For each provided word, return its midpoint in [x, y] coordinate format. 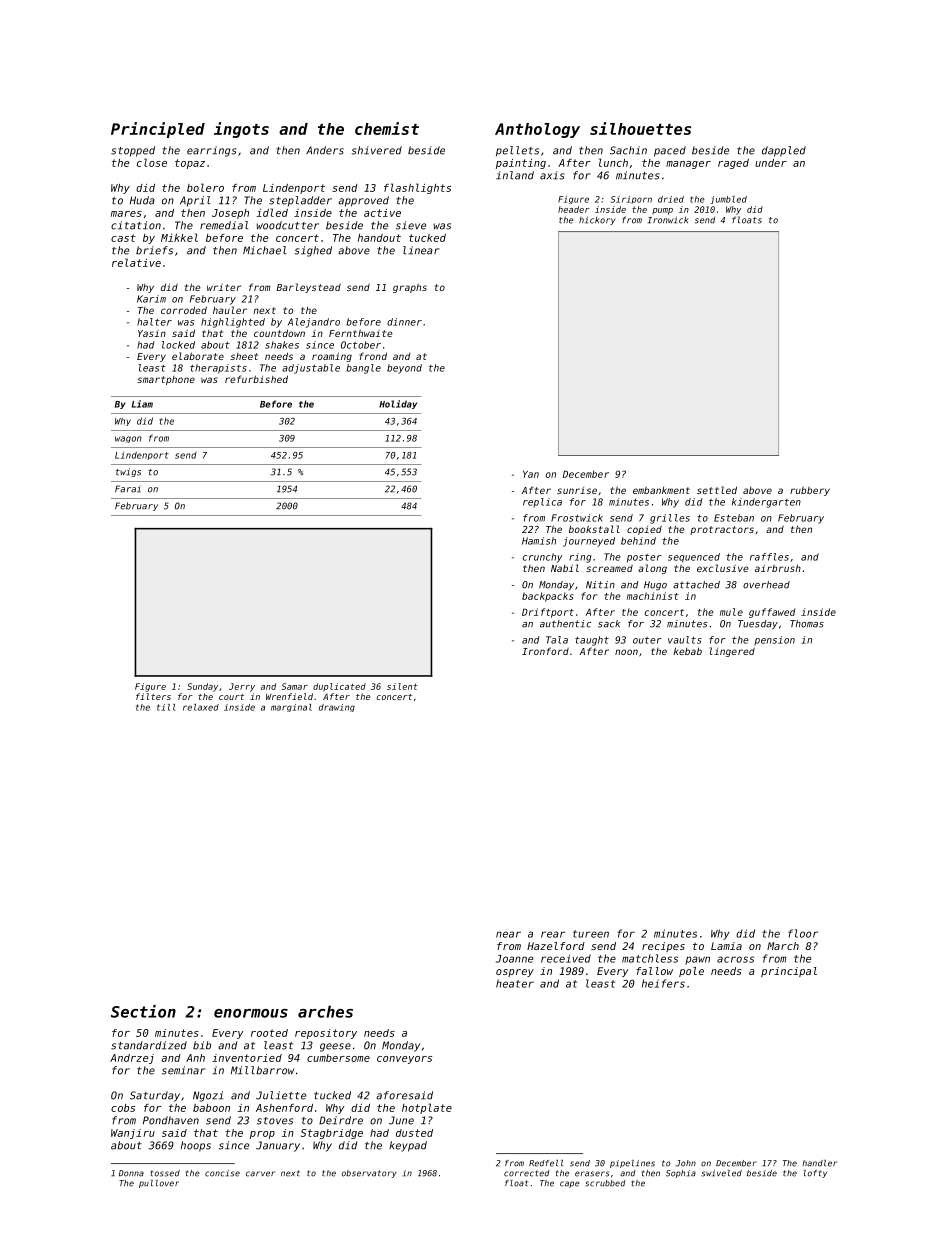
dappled [784, 151]
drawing [337, 708]
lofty [815, 1174]
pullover [159, 1184]
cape [570, 1184]
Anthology [537, 130]
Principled [158, 130]
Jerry [242, 687]
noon [626, 652]
